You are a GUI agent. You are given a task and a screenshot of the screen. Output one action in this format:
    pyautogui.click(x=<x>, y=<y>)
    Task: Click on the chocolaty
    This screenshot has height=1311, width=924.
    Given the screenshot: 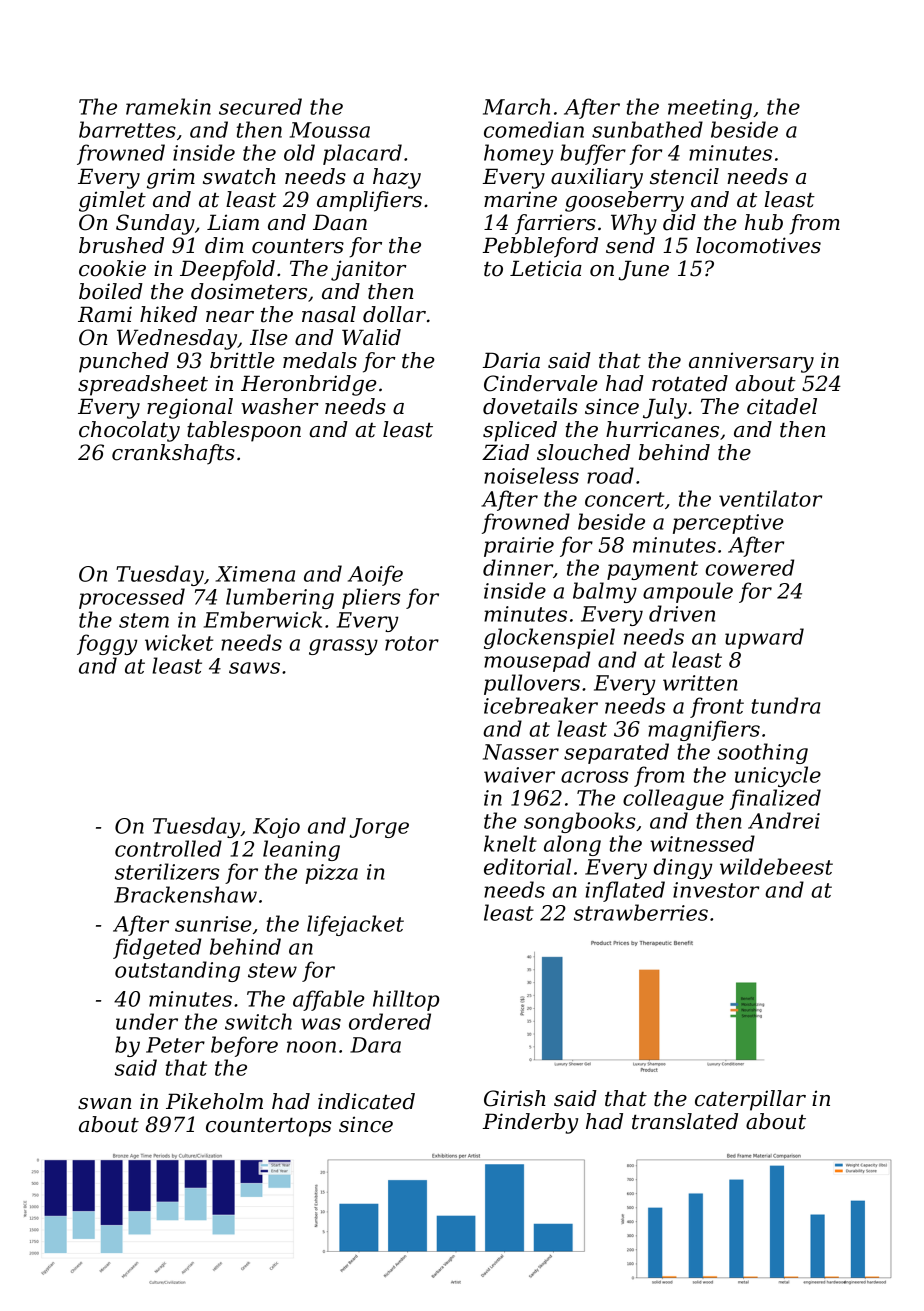 What is the action you would take?
    pyautogui.click(x=129, y=431)
